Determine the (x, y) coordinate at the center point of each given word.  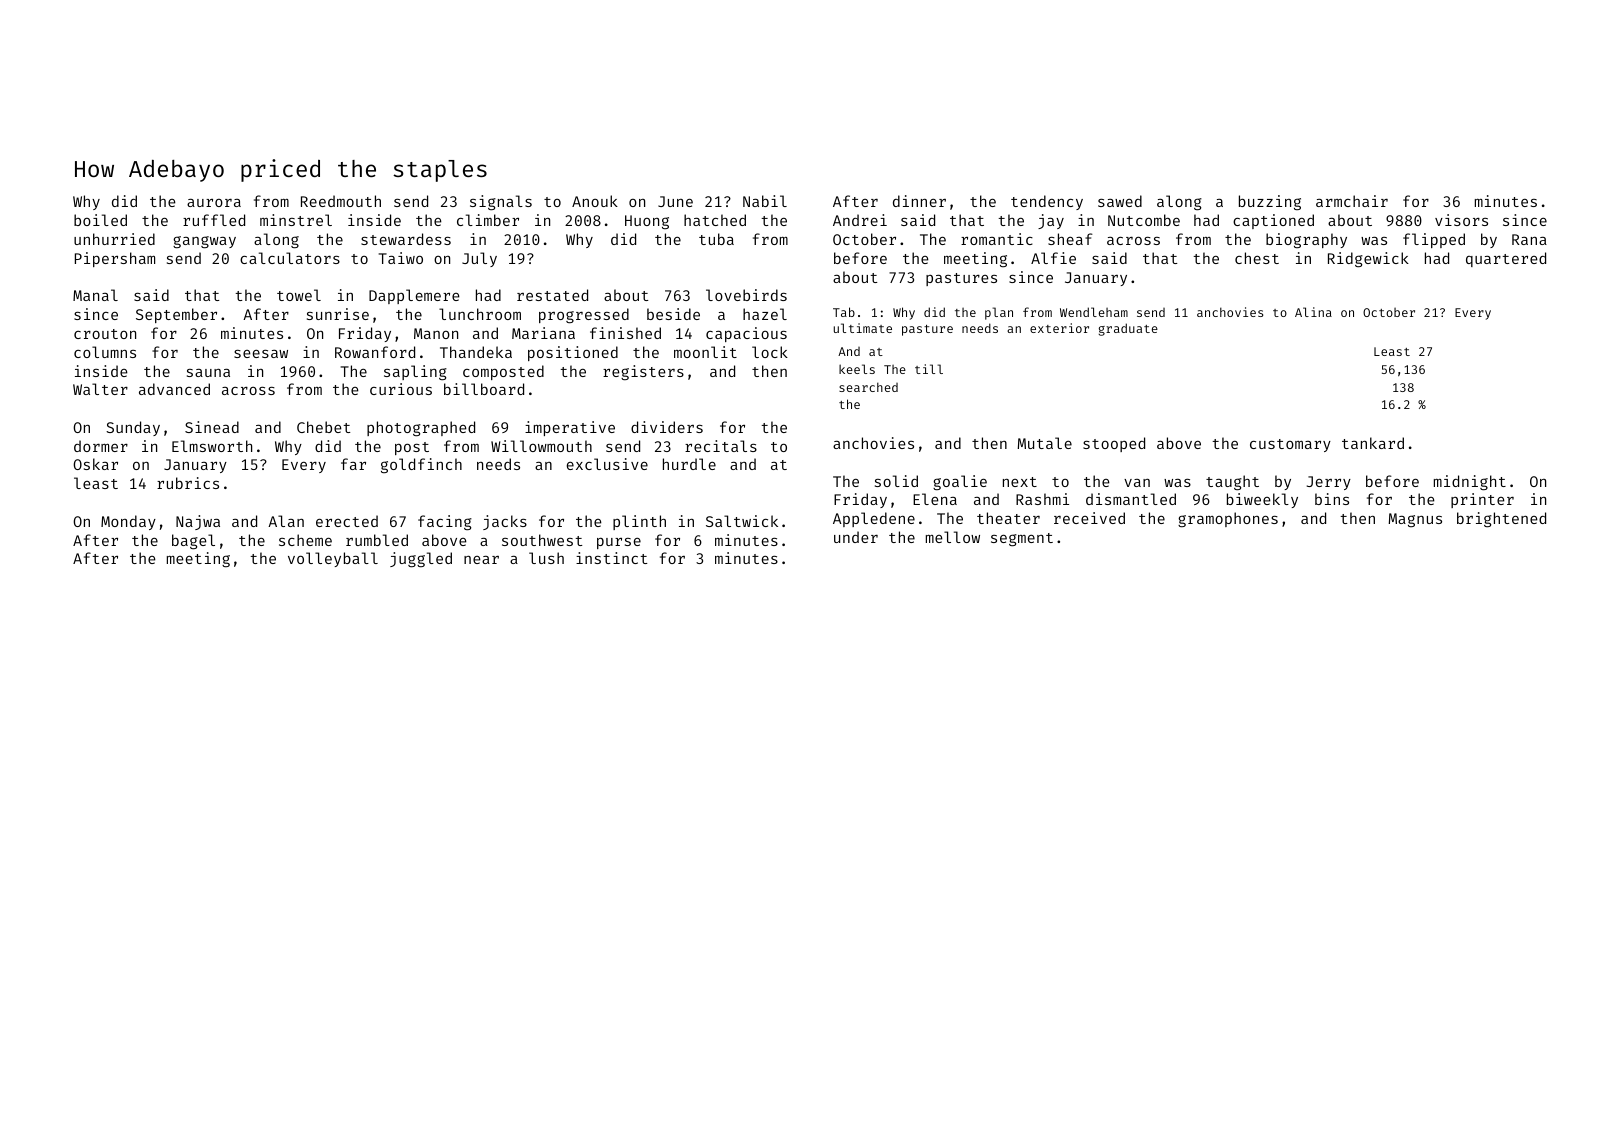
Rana (1529, 239)
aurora (214, 203)
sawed (1120, 201)
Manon (436, 333)
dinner (919, 201)
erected (347, 521)
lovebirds (746, 295)
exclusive (607, 464)
